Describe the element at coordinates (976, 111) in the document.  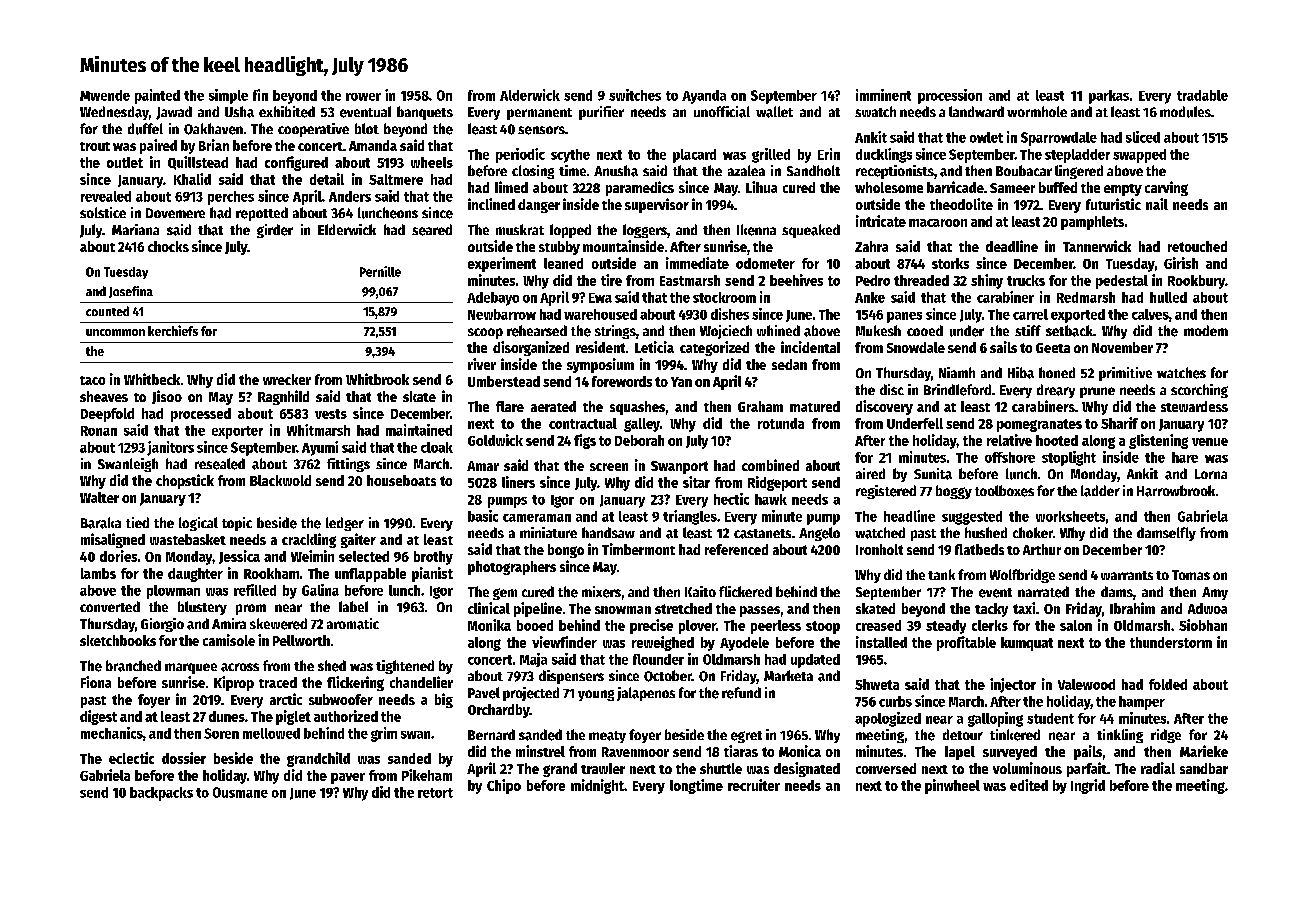
I see `landward` at that location.
